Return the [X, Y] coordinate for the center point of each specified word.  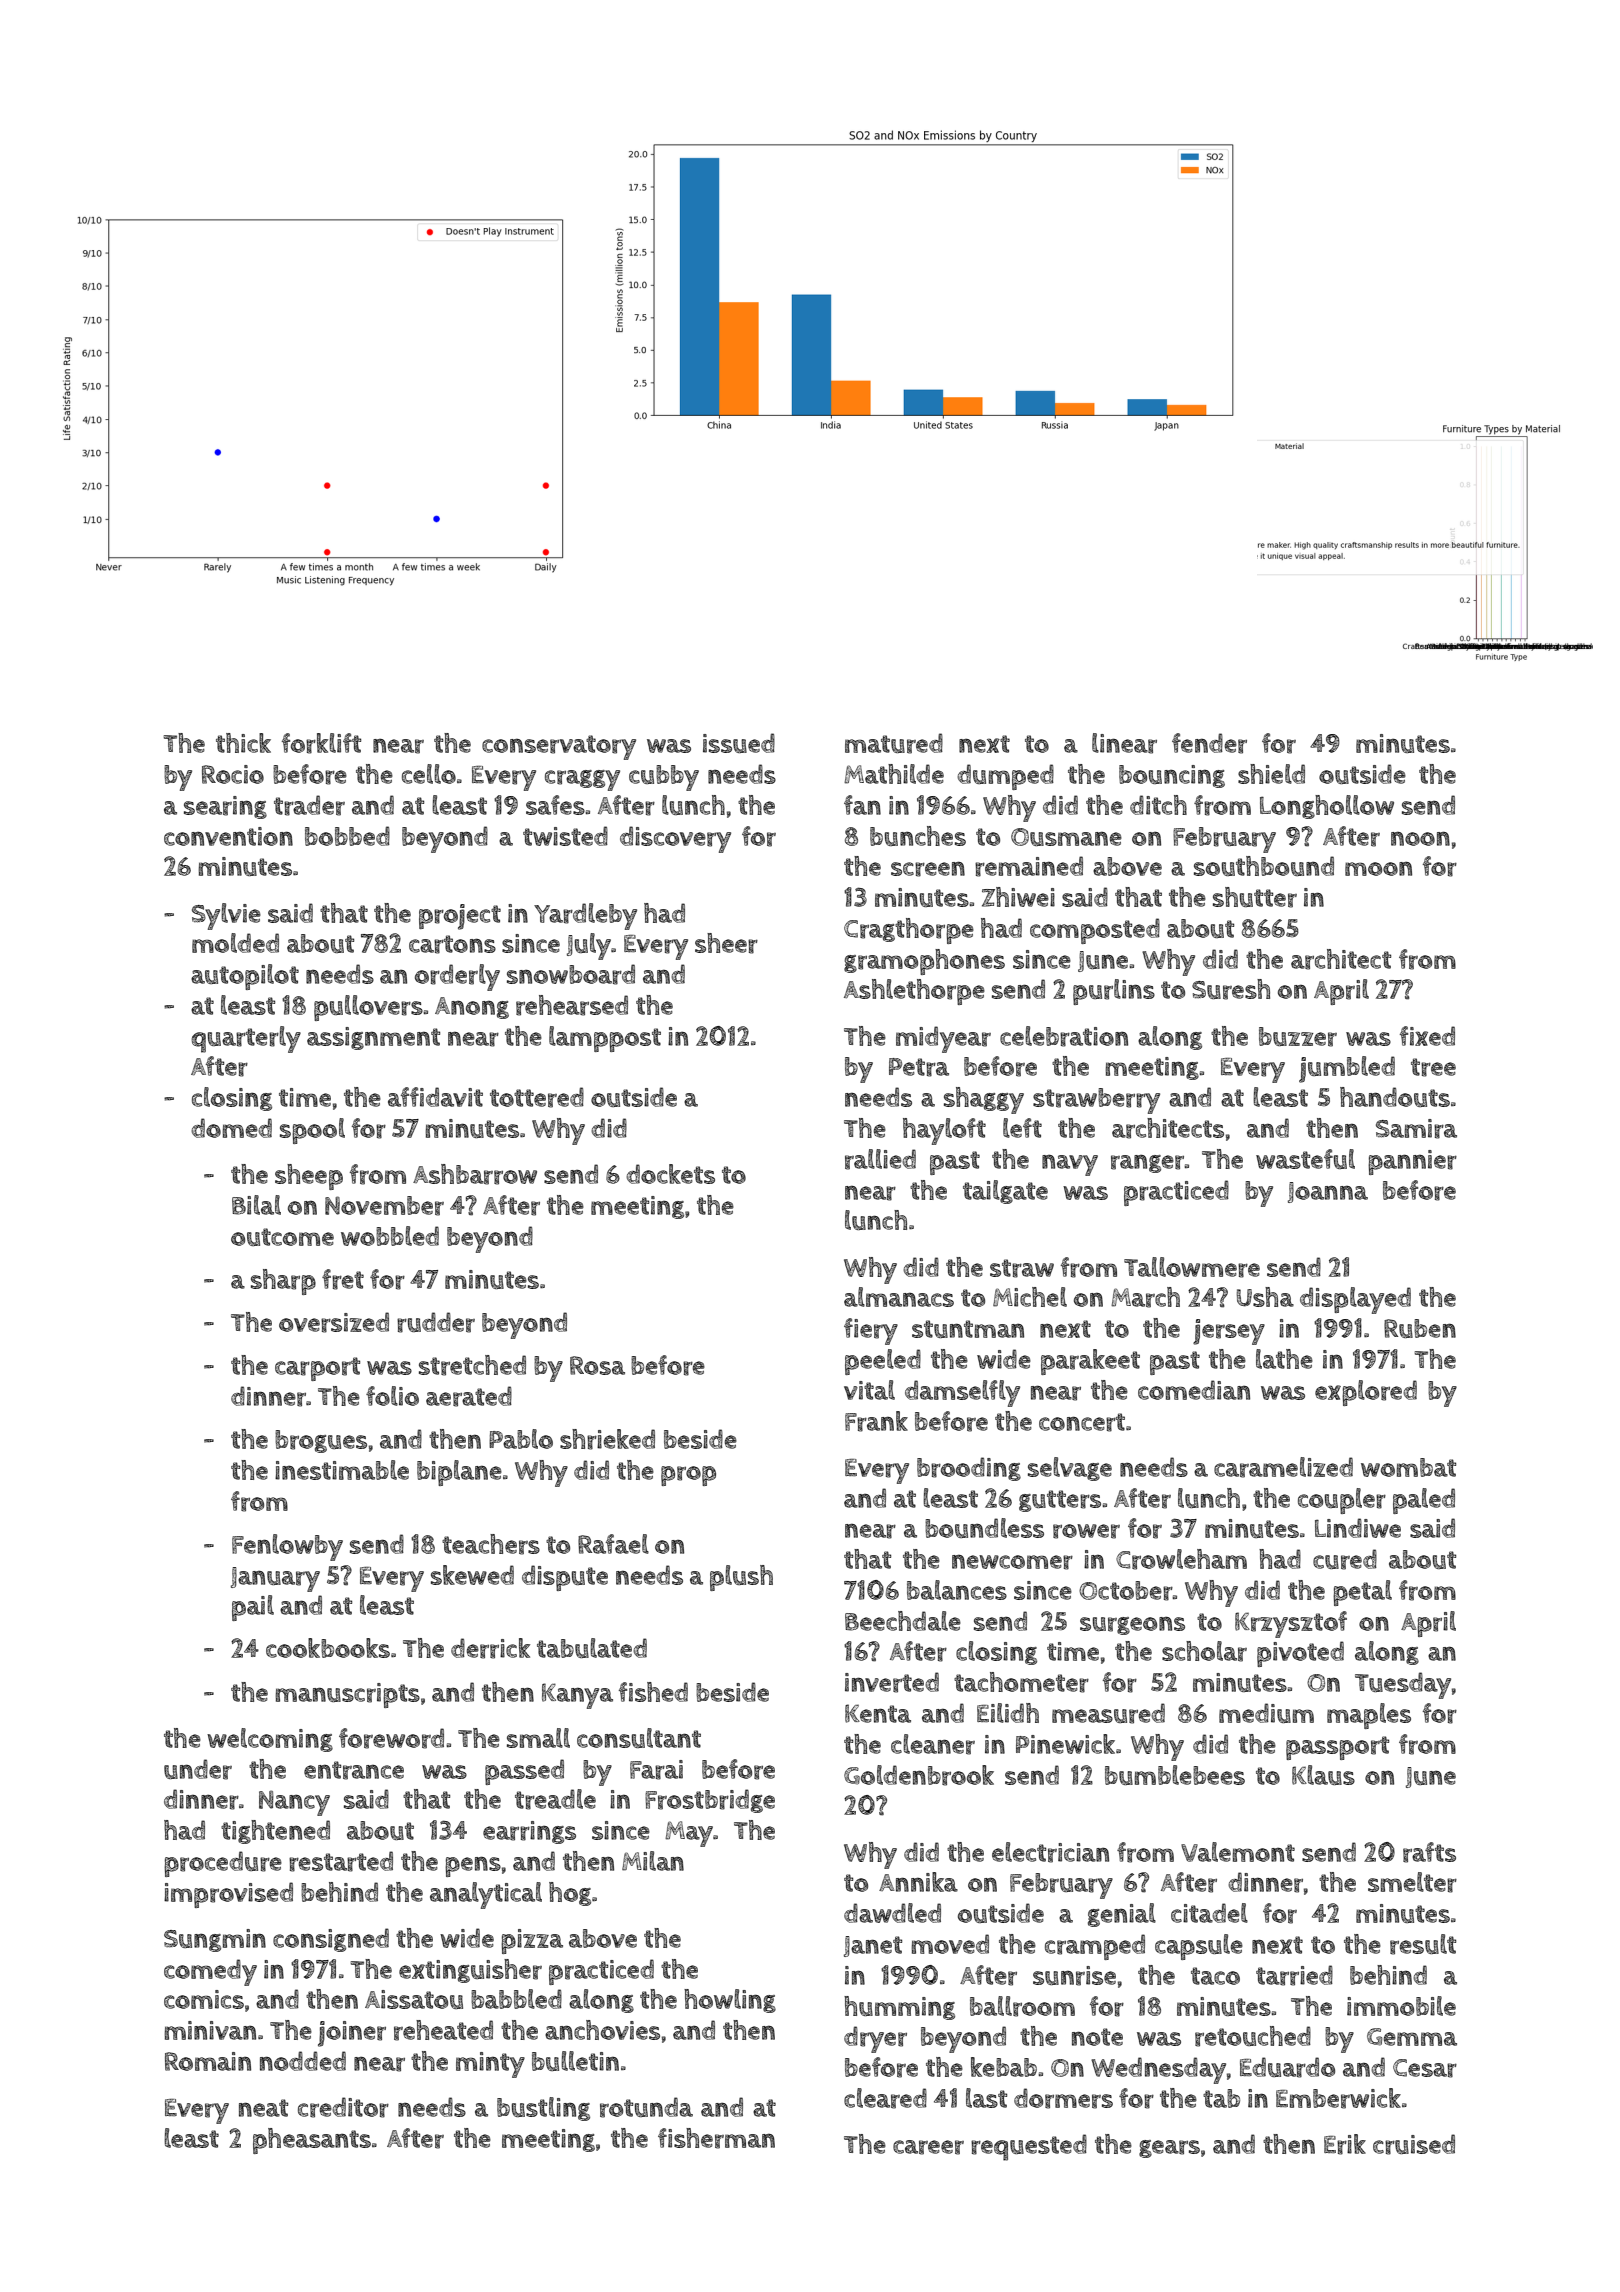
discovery [675, 839]
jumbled [1347, 1069]
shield [1271, 774]
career [928, 2147]
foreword [391, 1738]
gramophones [924, 962]
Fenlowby [287, 1547]
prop [688, 1476]
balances [957, 1590]
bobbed [347, 836]
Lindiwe [1358, 1528]
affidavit [435, 1097]
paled [1424, 1501]
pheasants [312, 2141]
